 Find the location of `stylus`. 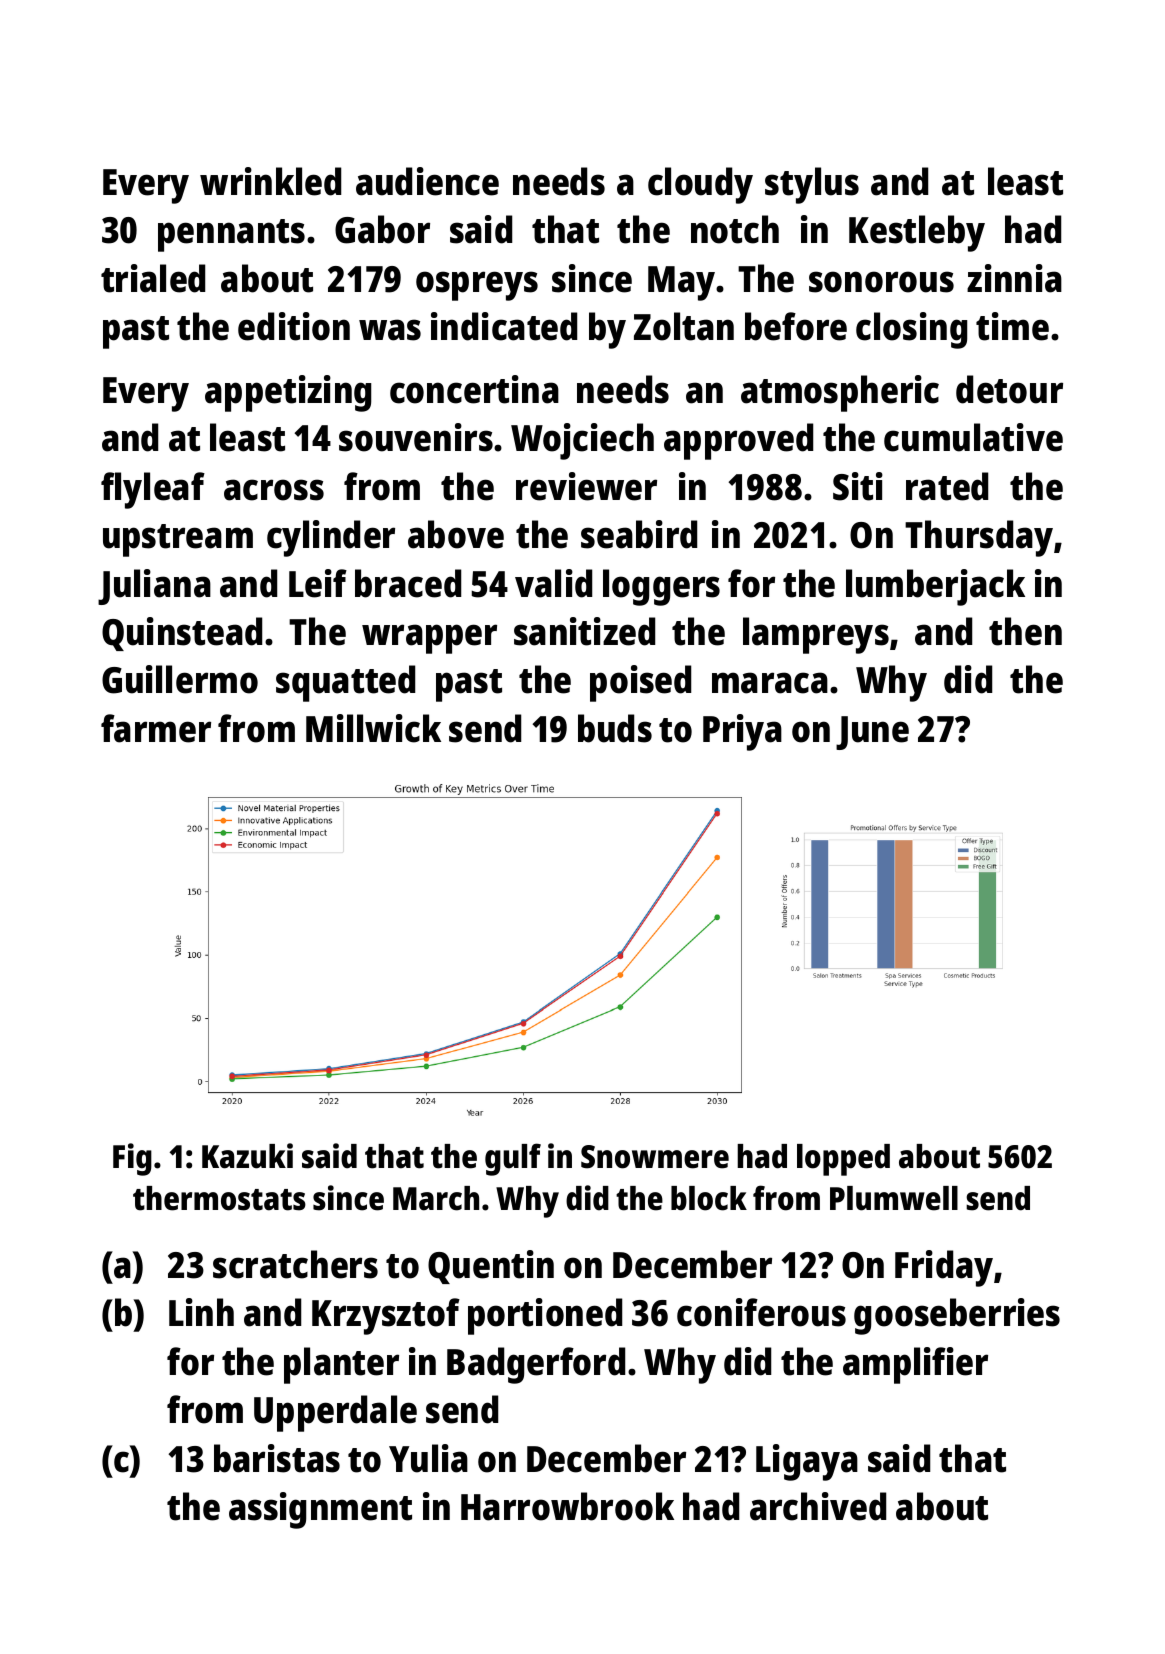

stylus is located at coordinates (812, 185).
